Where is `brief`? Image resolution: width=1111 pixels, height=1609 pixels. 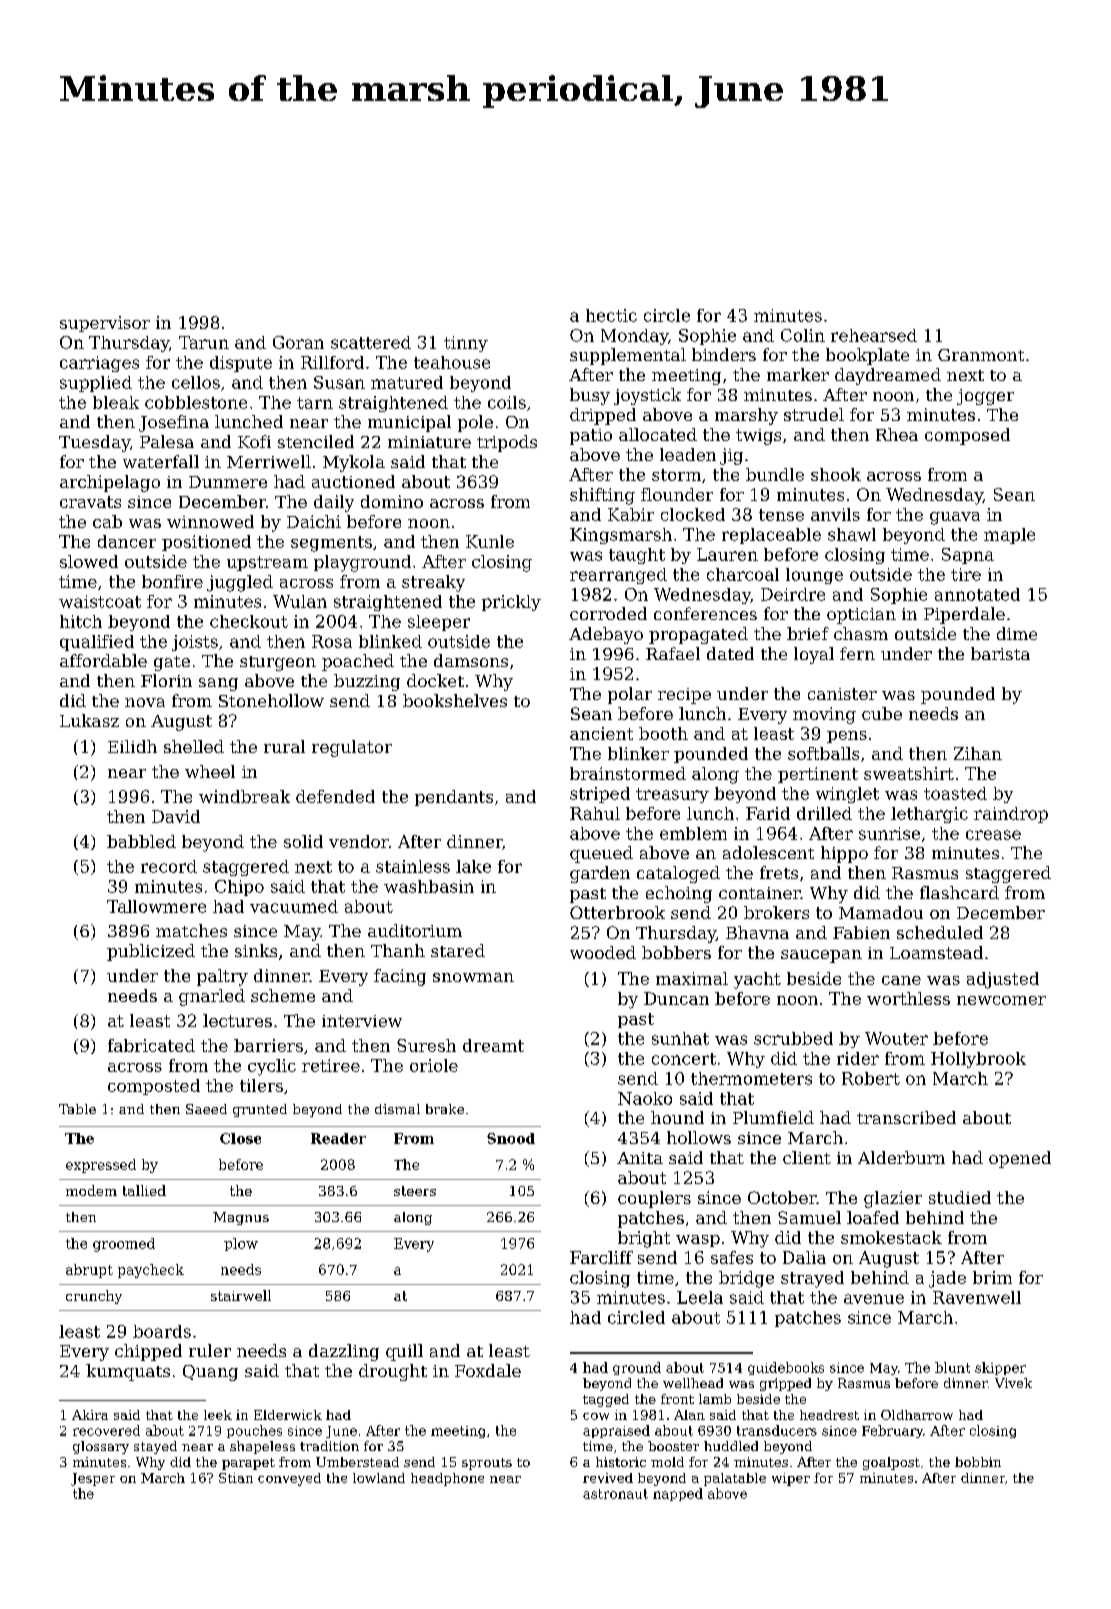 brief is located at coordinates (808, 633).
